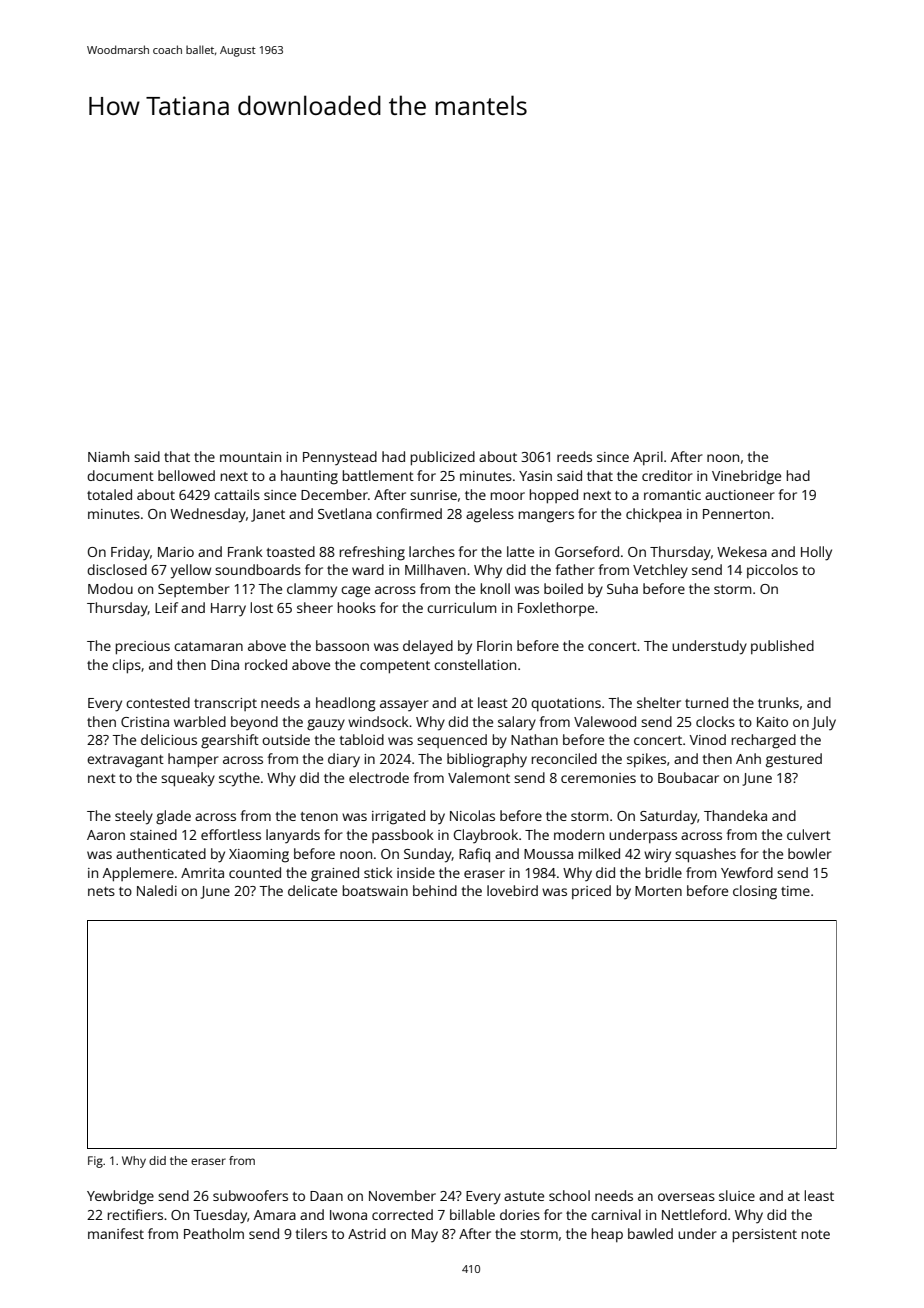  I want to click on mountain, so click(250, 457).
